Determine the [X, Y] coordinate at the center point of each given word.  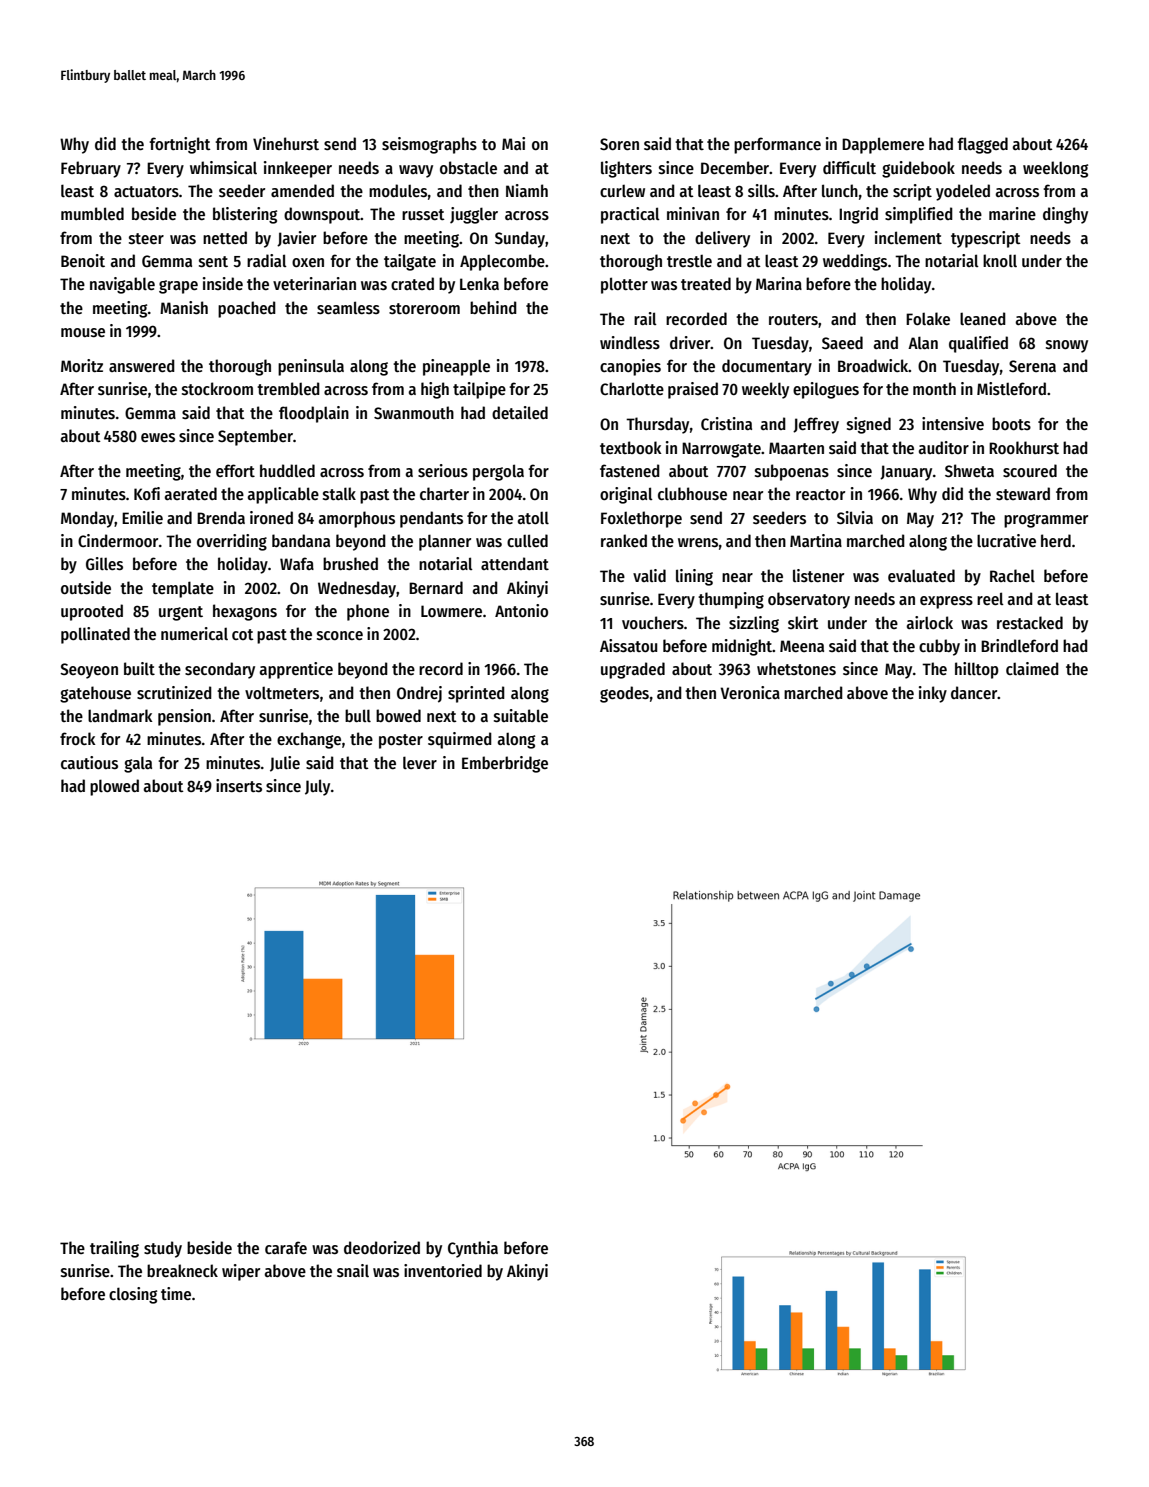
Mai [513, 143]
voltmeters [282, 693]
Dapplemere [883, 145]
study [163, 1249]
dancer [974, 692]
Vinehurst [286, 144]
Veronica [750, 692]
